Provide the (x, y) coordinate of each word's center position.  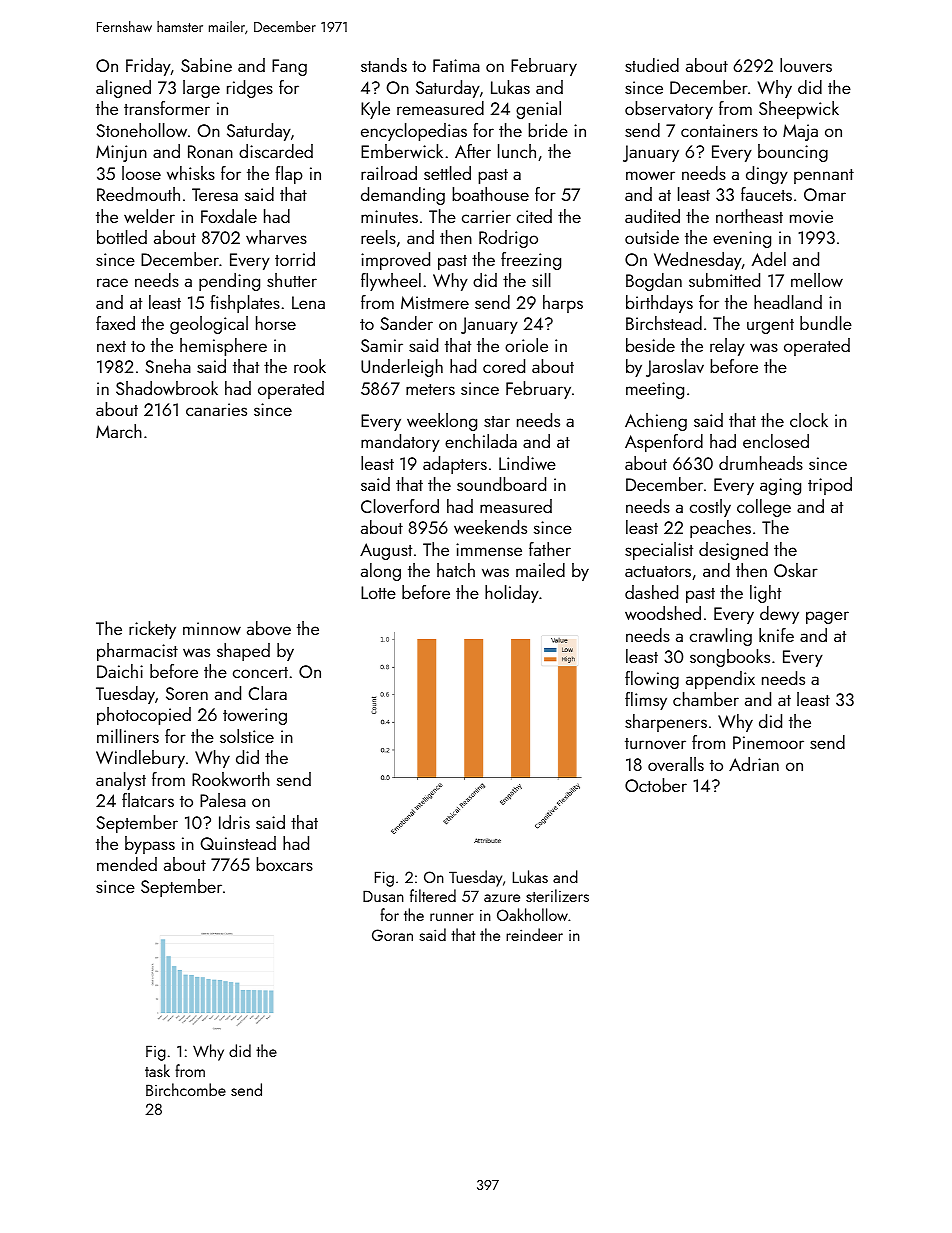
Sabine (206, 65)
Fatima (456, 65)
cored (504, 366)
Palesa (223, 800)
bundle (826, 323)
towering (255, 716)
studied (652, 65)
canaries (216, 409)
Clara (267, 693)
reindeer (534, 934)
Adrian (754, 764)
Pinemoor (768, 742)
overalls (676, 764)
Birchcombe (186, 1089)
